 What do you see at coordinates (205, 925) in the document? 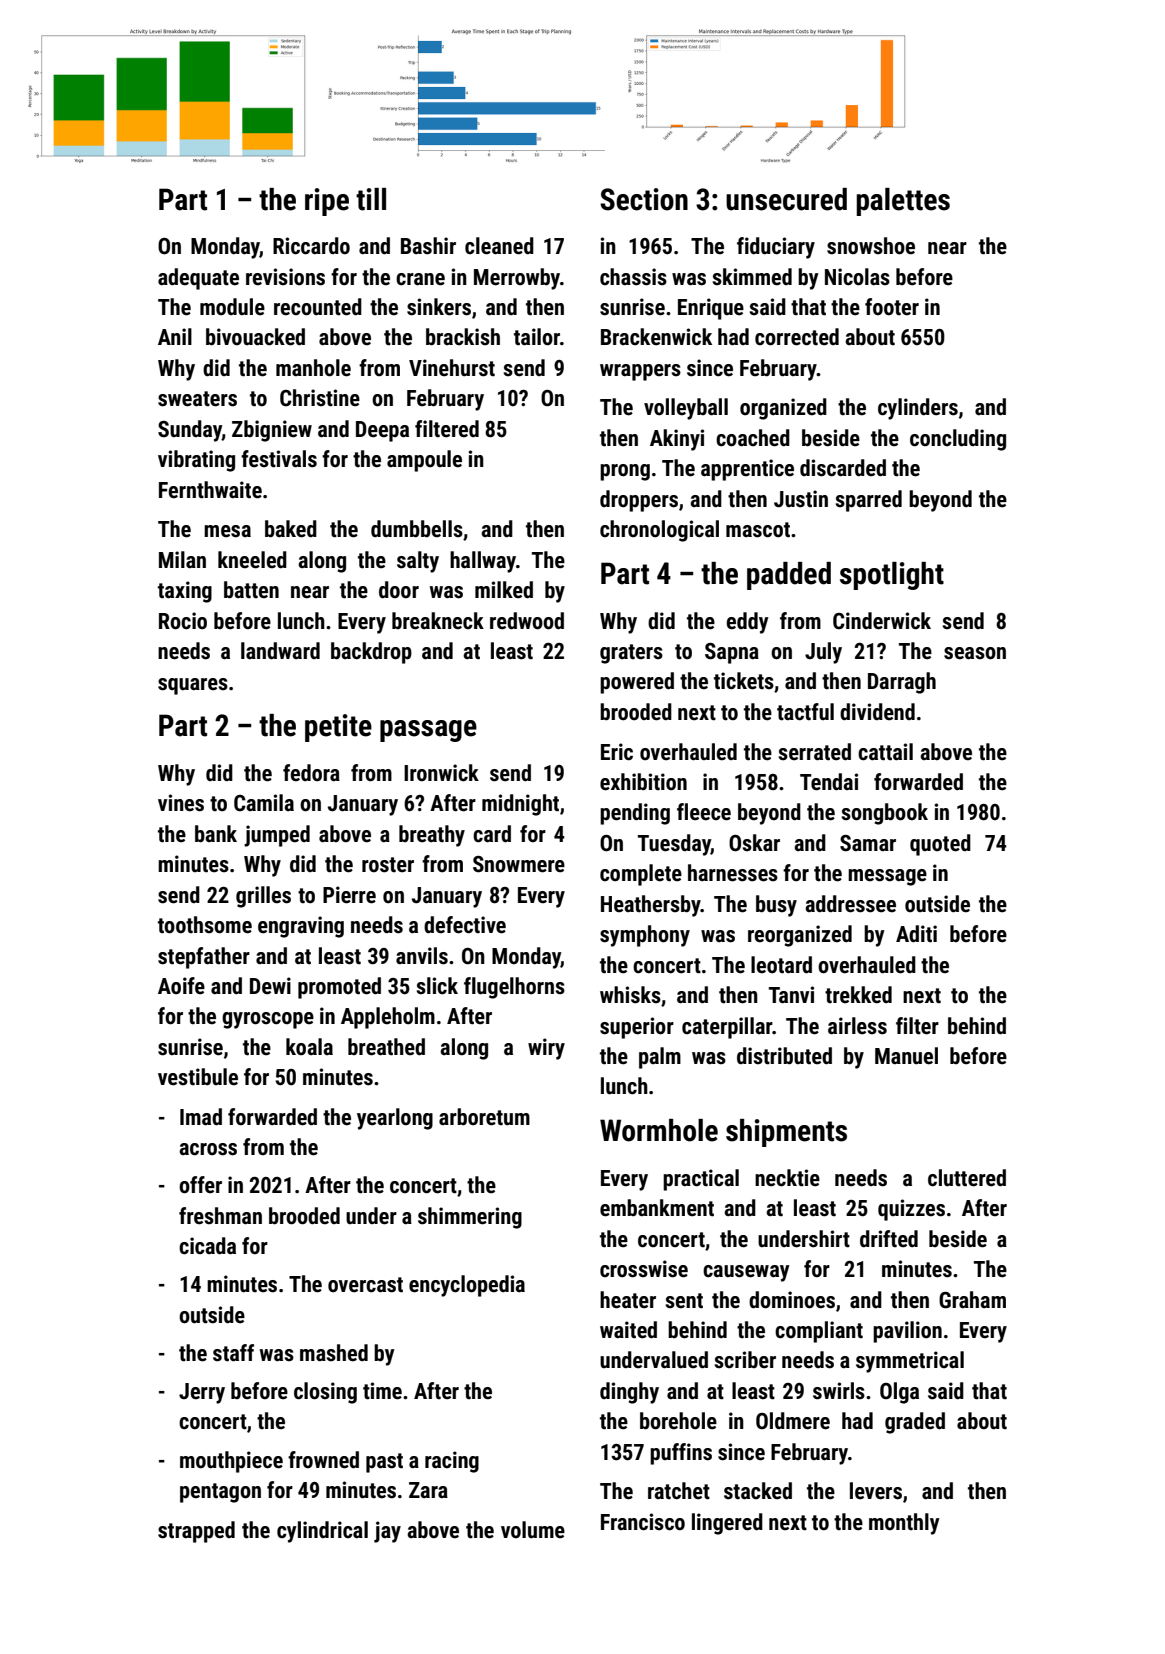
I see `toothsome` at bounding box center [205, 925].
